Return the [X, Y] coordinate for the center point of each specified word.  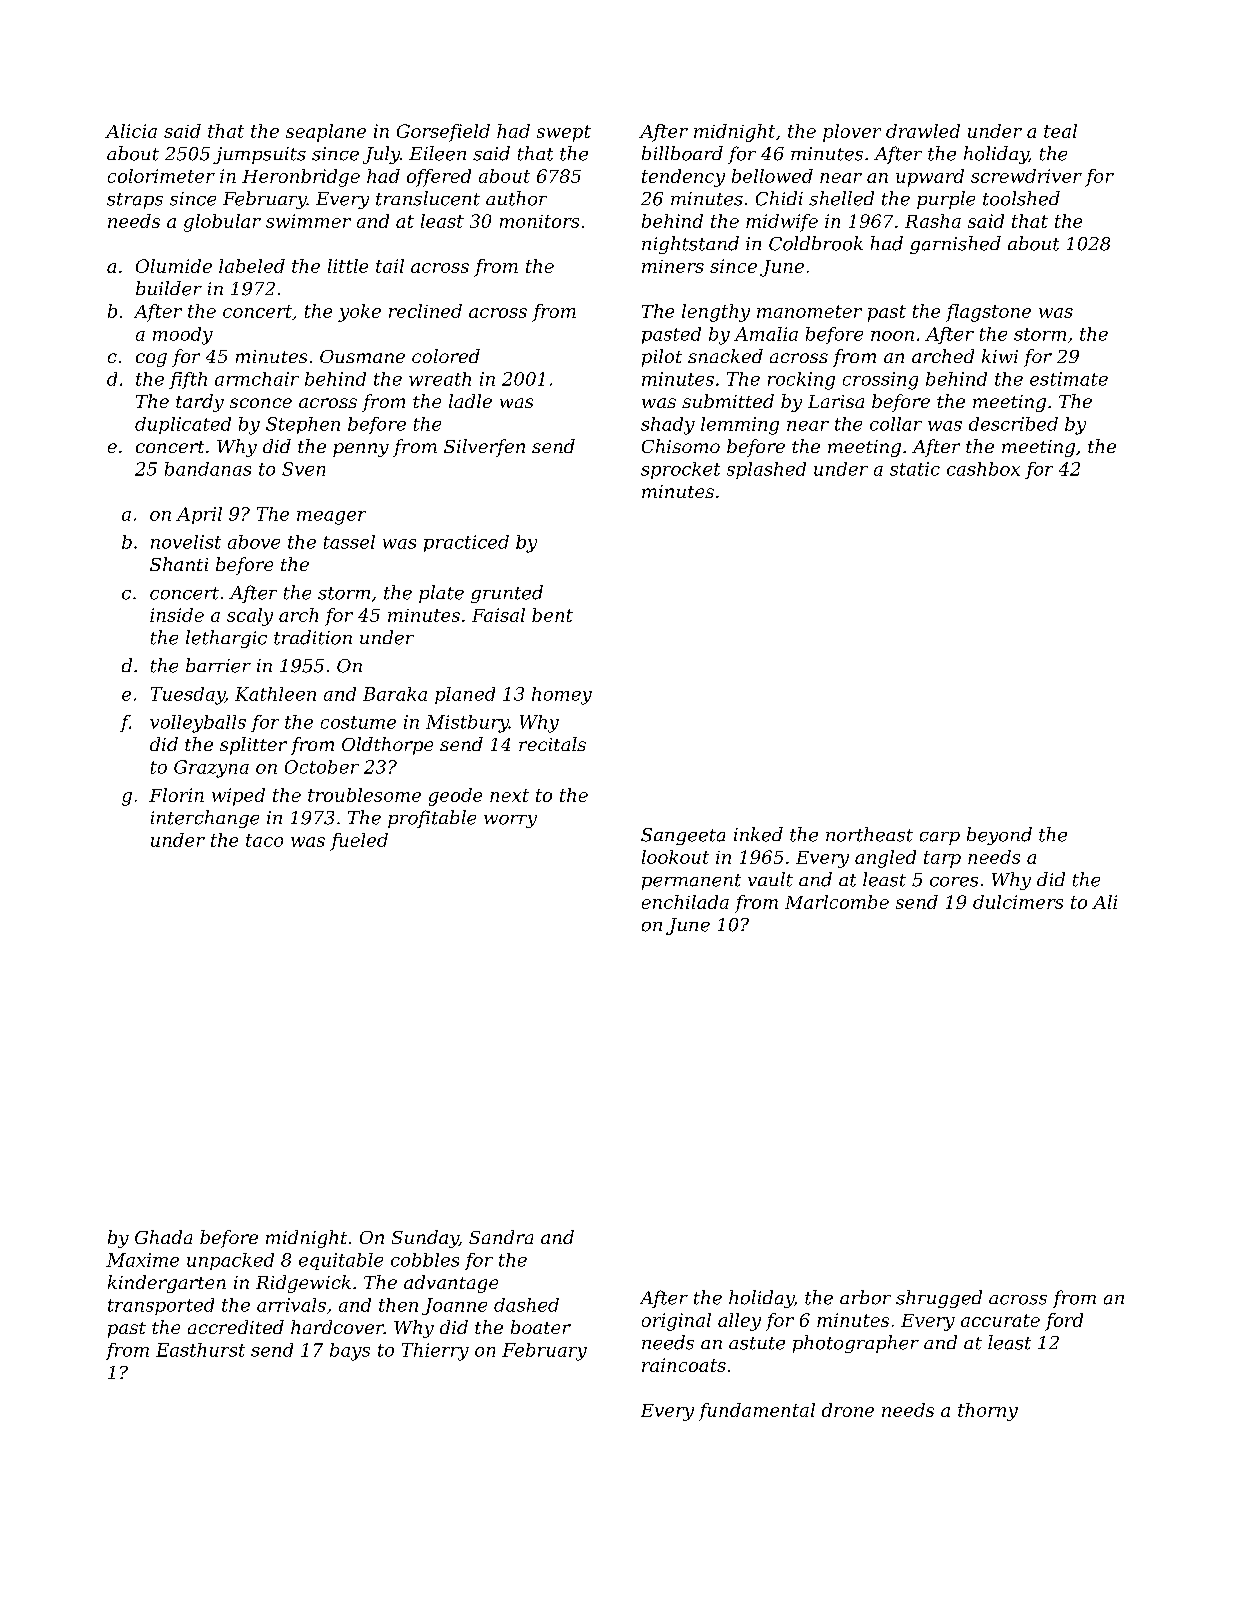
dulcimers [1018, 902]
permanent [691, 882]
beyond [999, 836]
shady [668, 426]
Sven [303, 469]
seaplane [326, 133]
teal [1060, 131]
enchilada [685, 902]
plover [852, 133]
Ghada [163, 1237]
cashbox [983, 469]
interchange [205, 819]
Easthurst [200, 1350]
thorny [988, 1412]
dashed [526, 1305]
